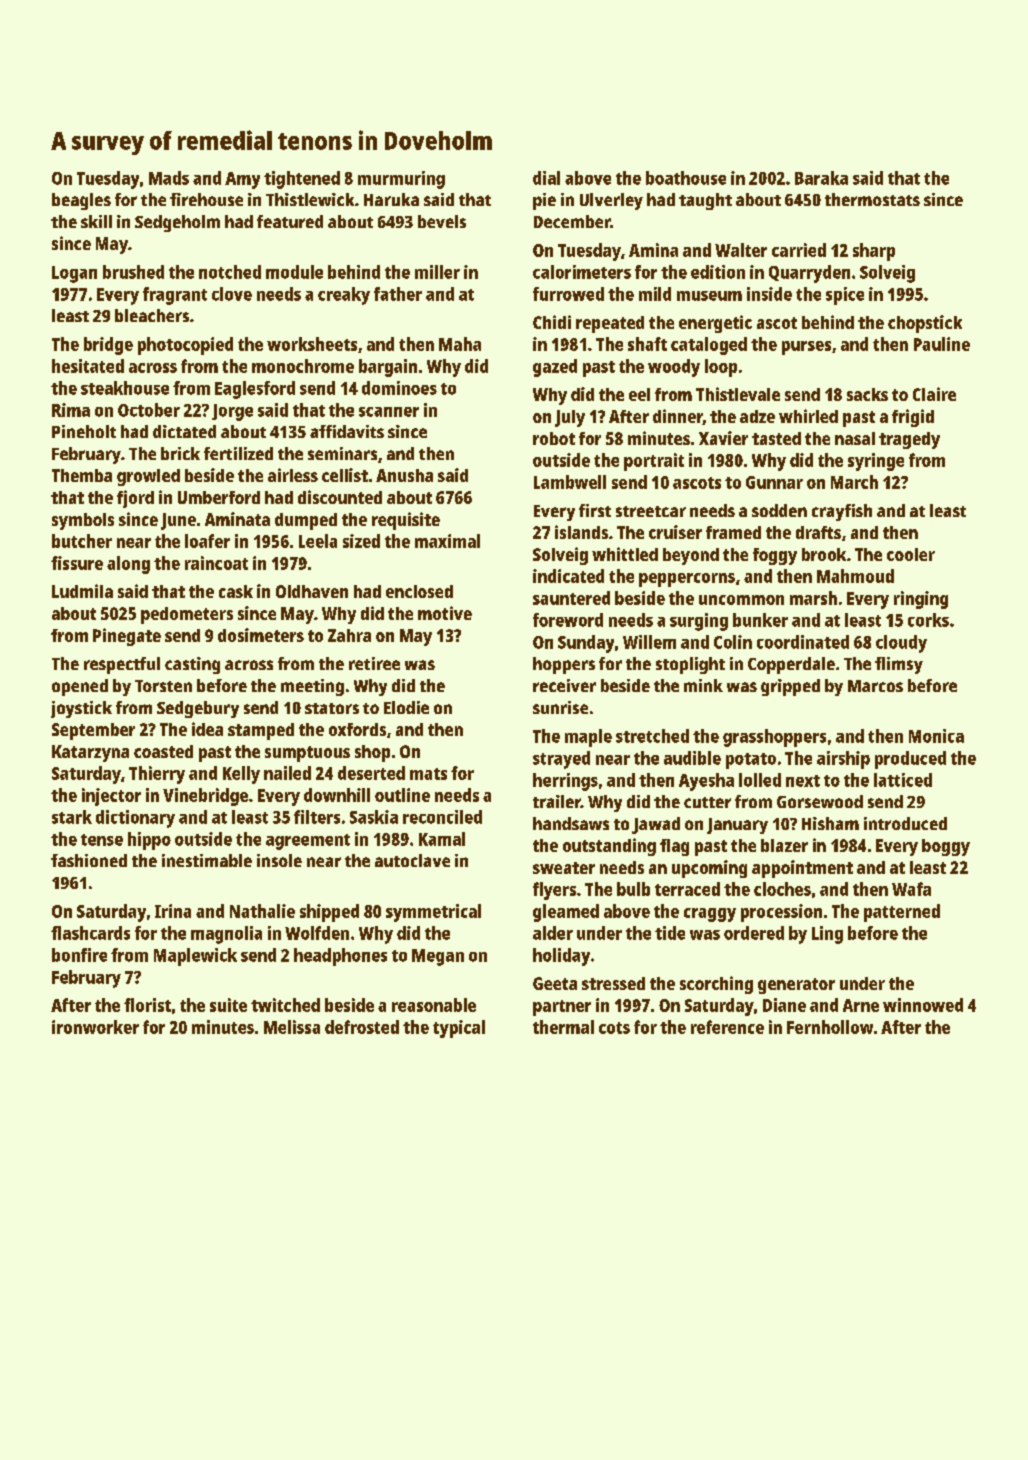 This page has height=1460, width=1028. What do you see at coordinates (568, 620) in the page?
I see `foreword` at bounding box center [568, 620].
